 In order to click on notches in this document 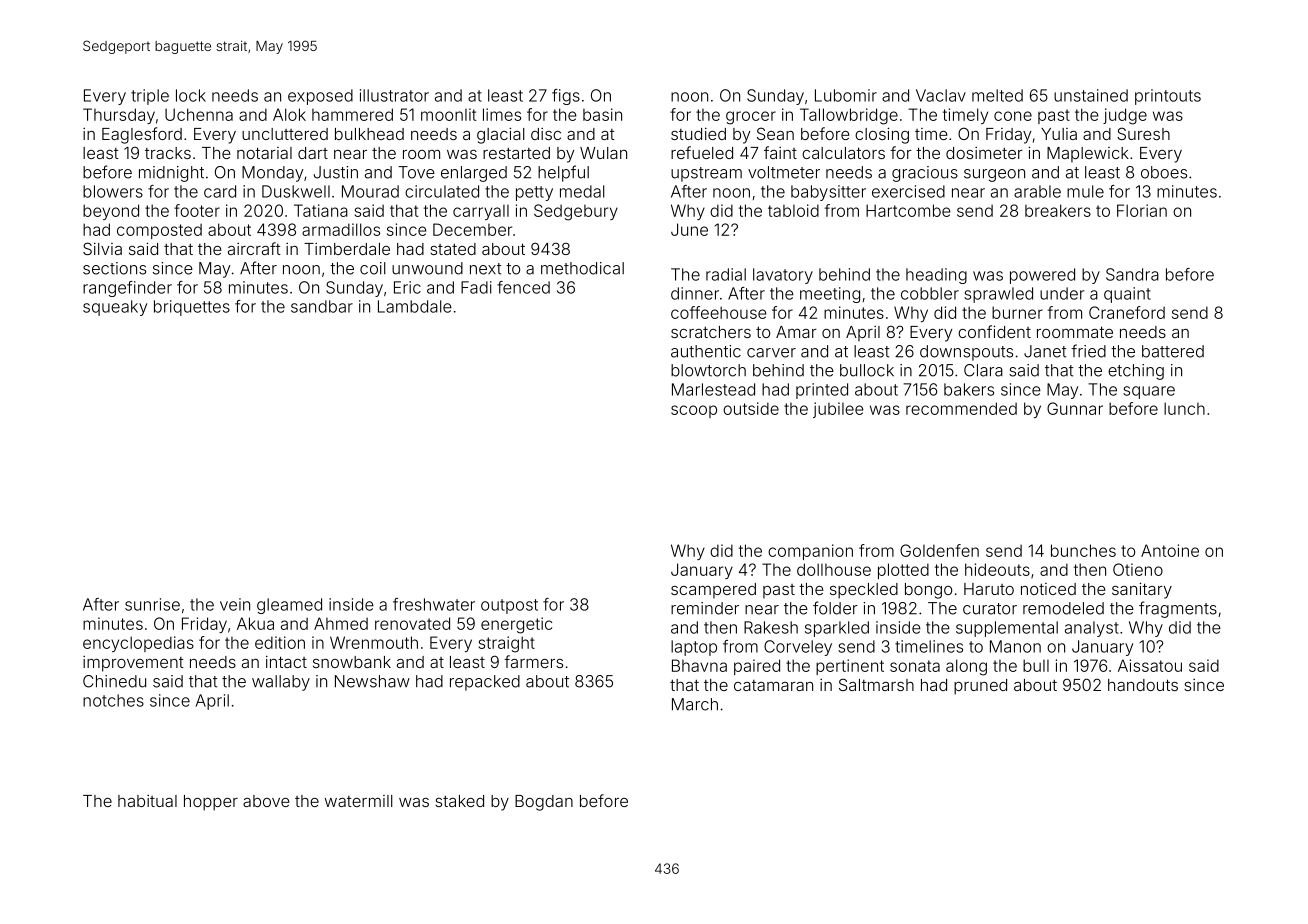, I will do `click(113, 700)`.
